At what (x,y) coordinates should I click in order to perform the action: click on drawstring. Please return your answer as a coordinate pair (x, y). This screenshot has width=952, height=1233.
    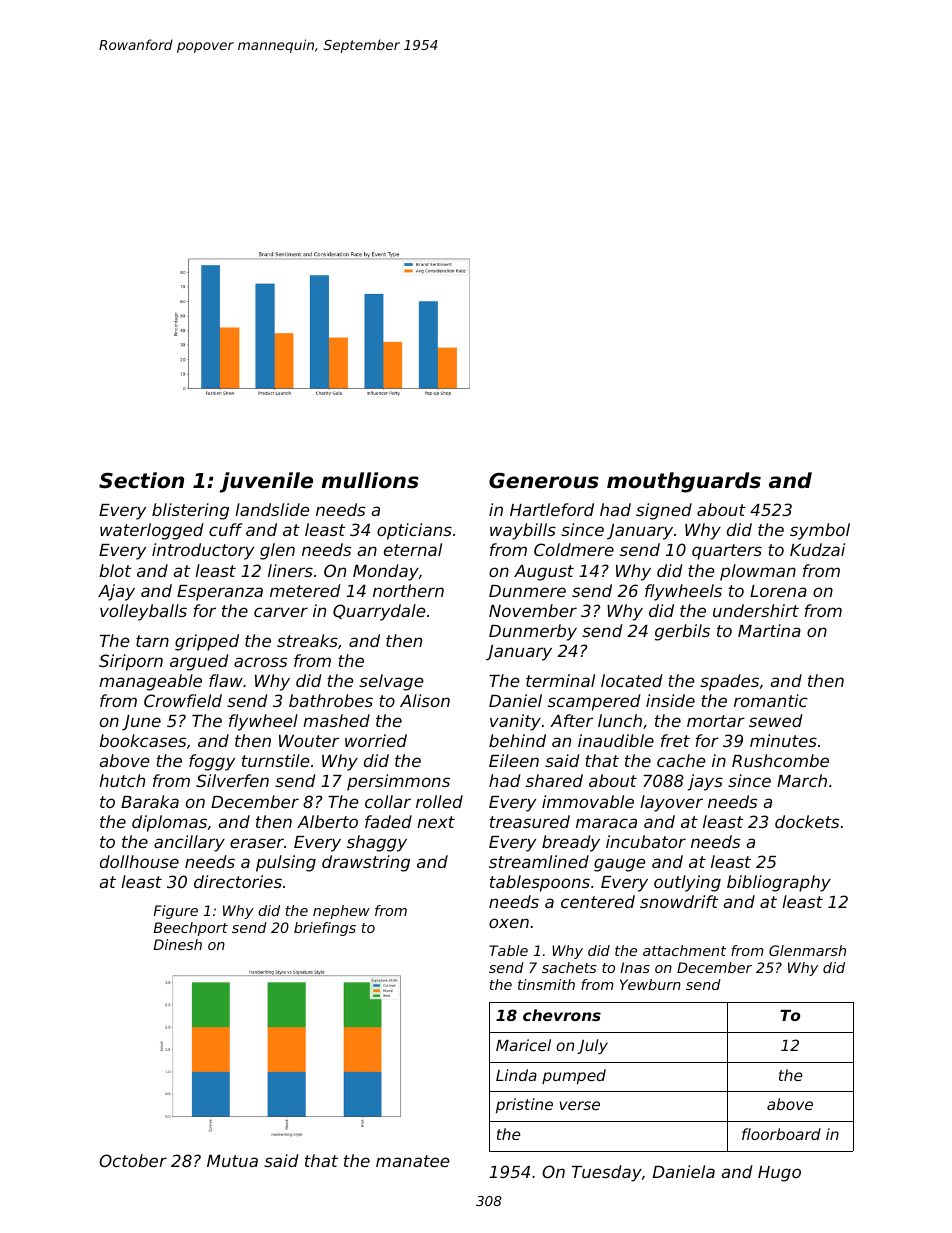
    Looking at the image, I should click on (366, 863).
